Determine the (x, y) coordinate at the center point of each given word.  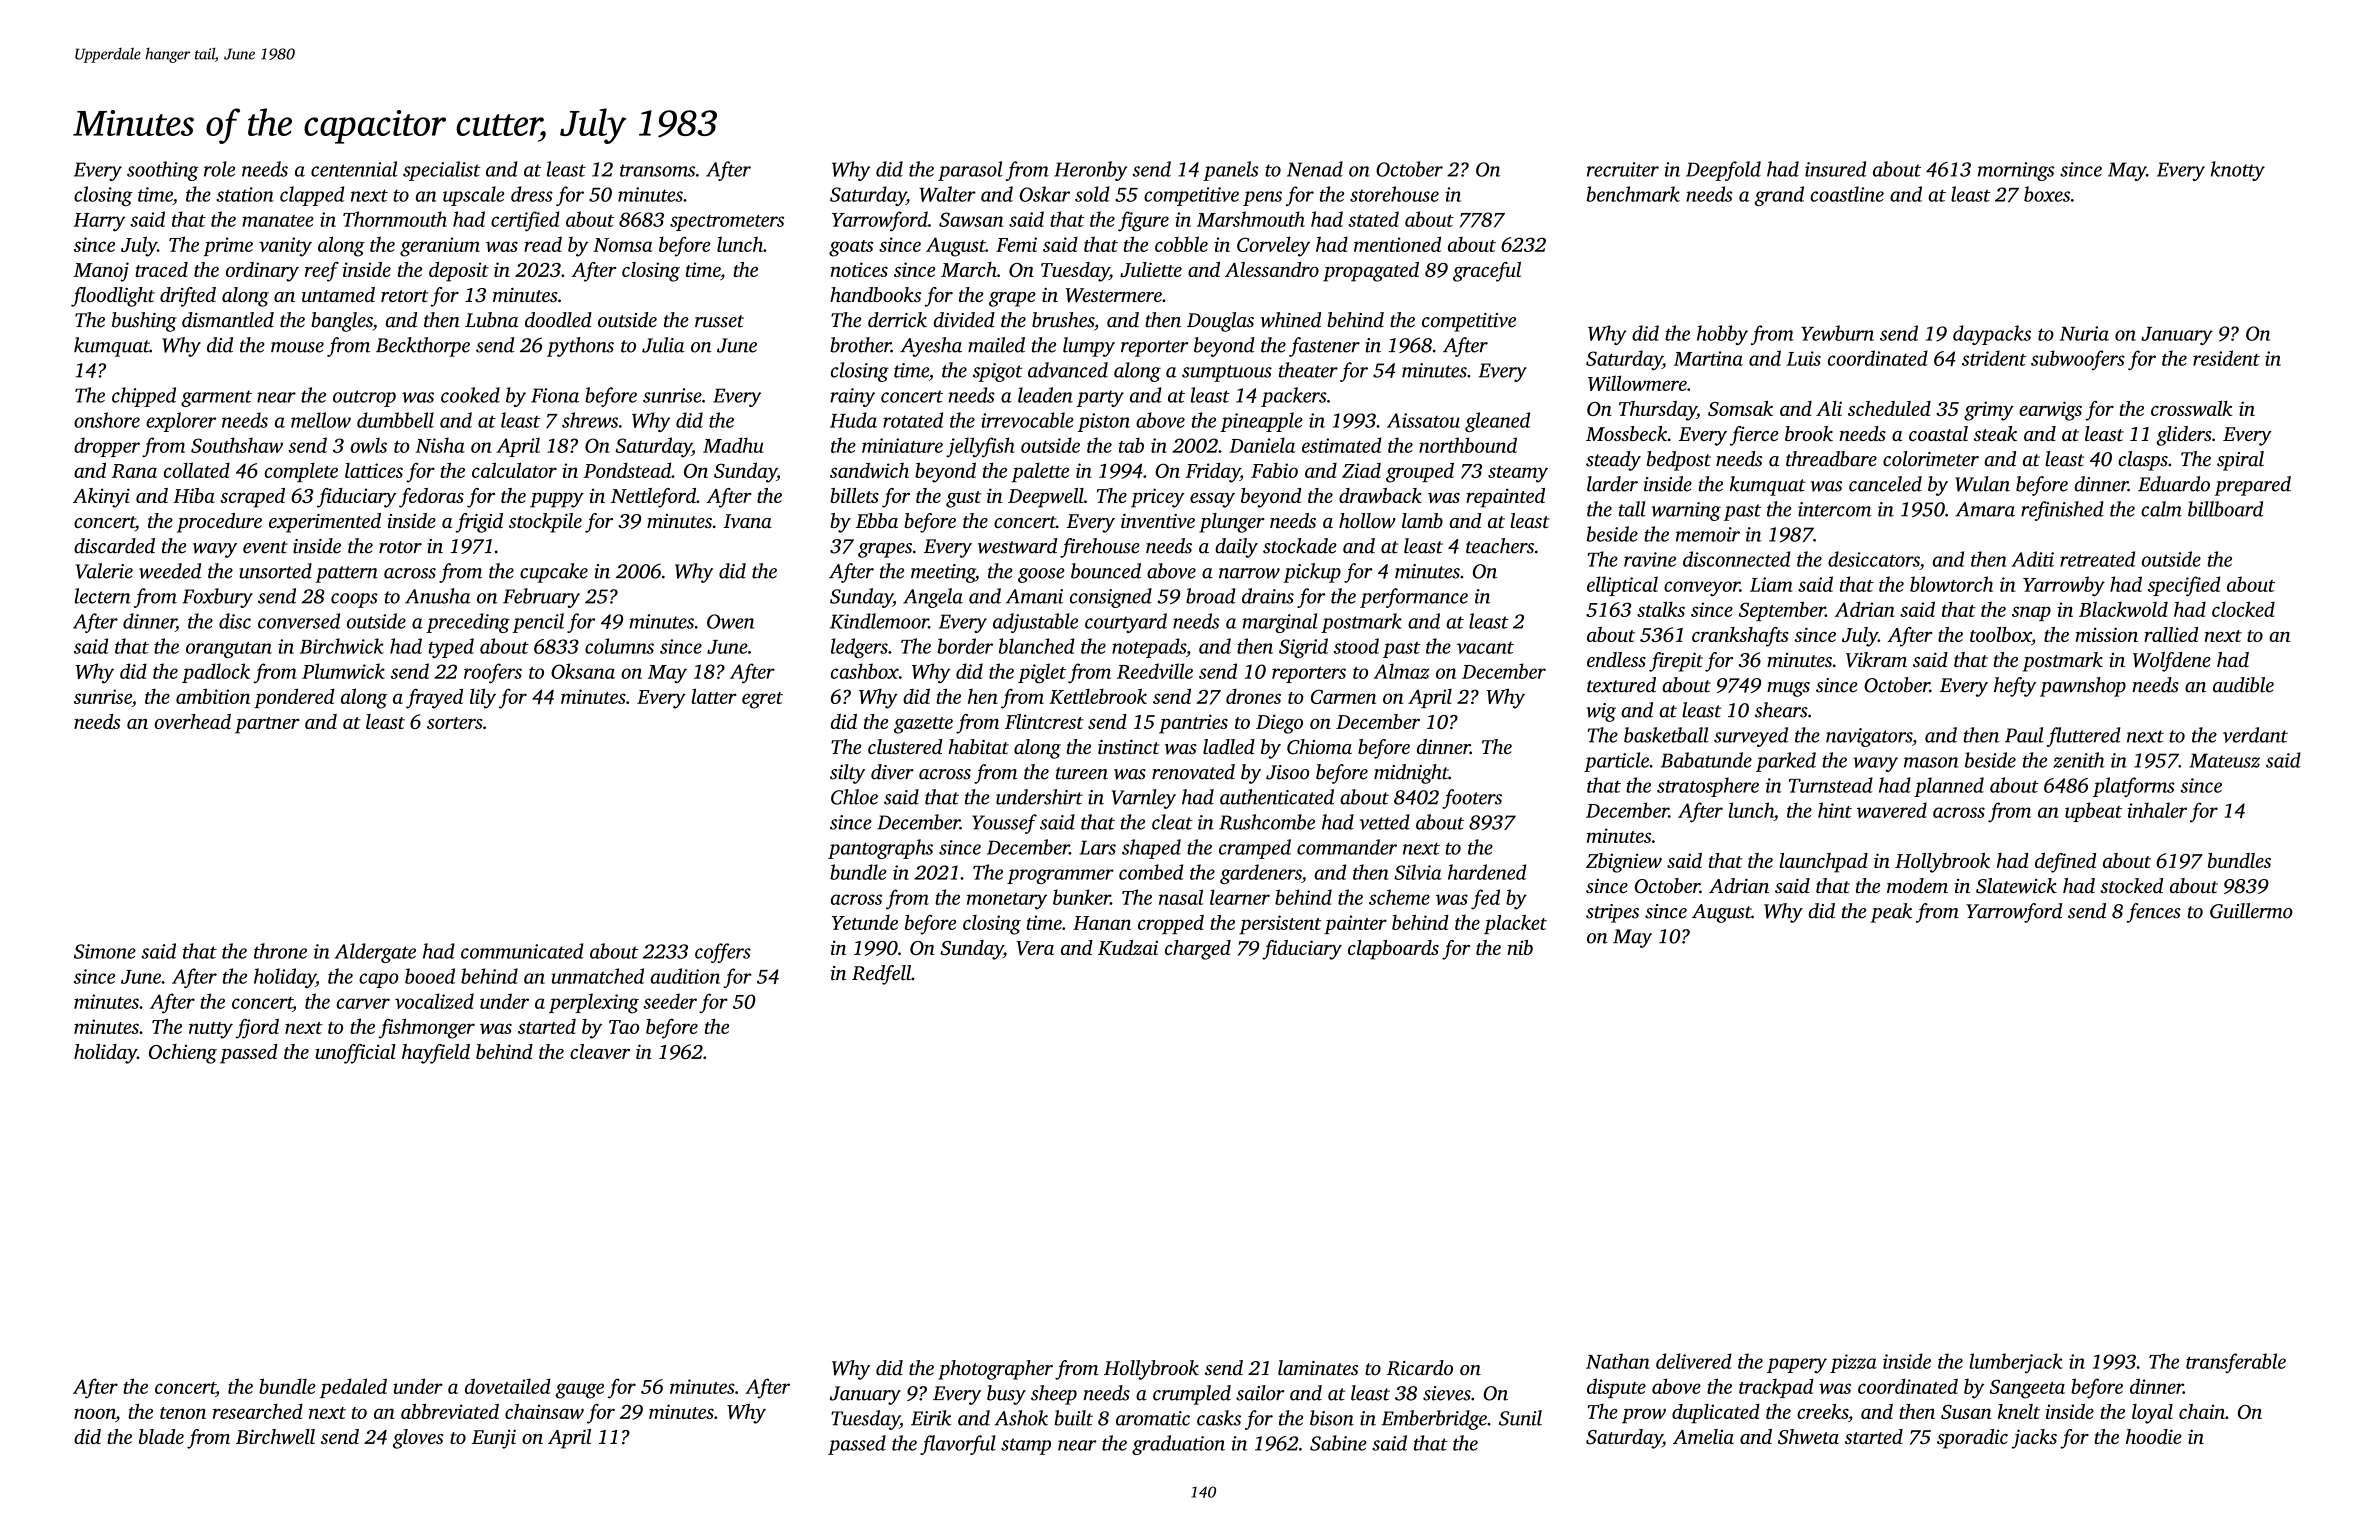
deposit (459, 272)
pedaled (353, 1388)
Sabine (1338, 1443)
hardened (1487, 872)
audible (2243, 685)
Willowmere (1637, 383)
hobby (1722, 335)
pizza (1853, 1363)
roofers (493, 673)
